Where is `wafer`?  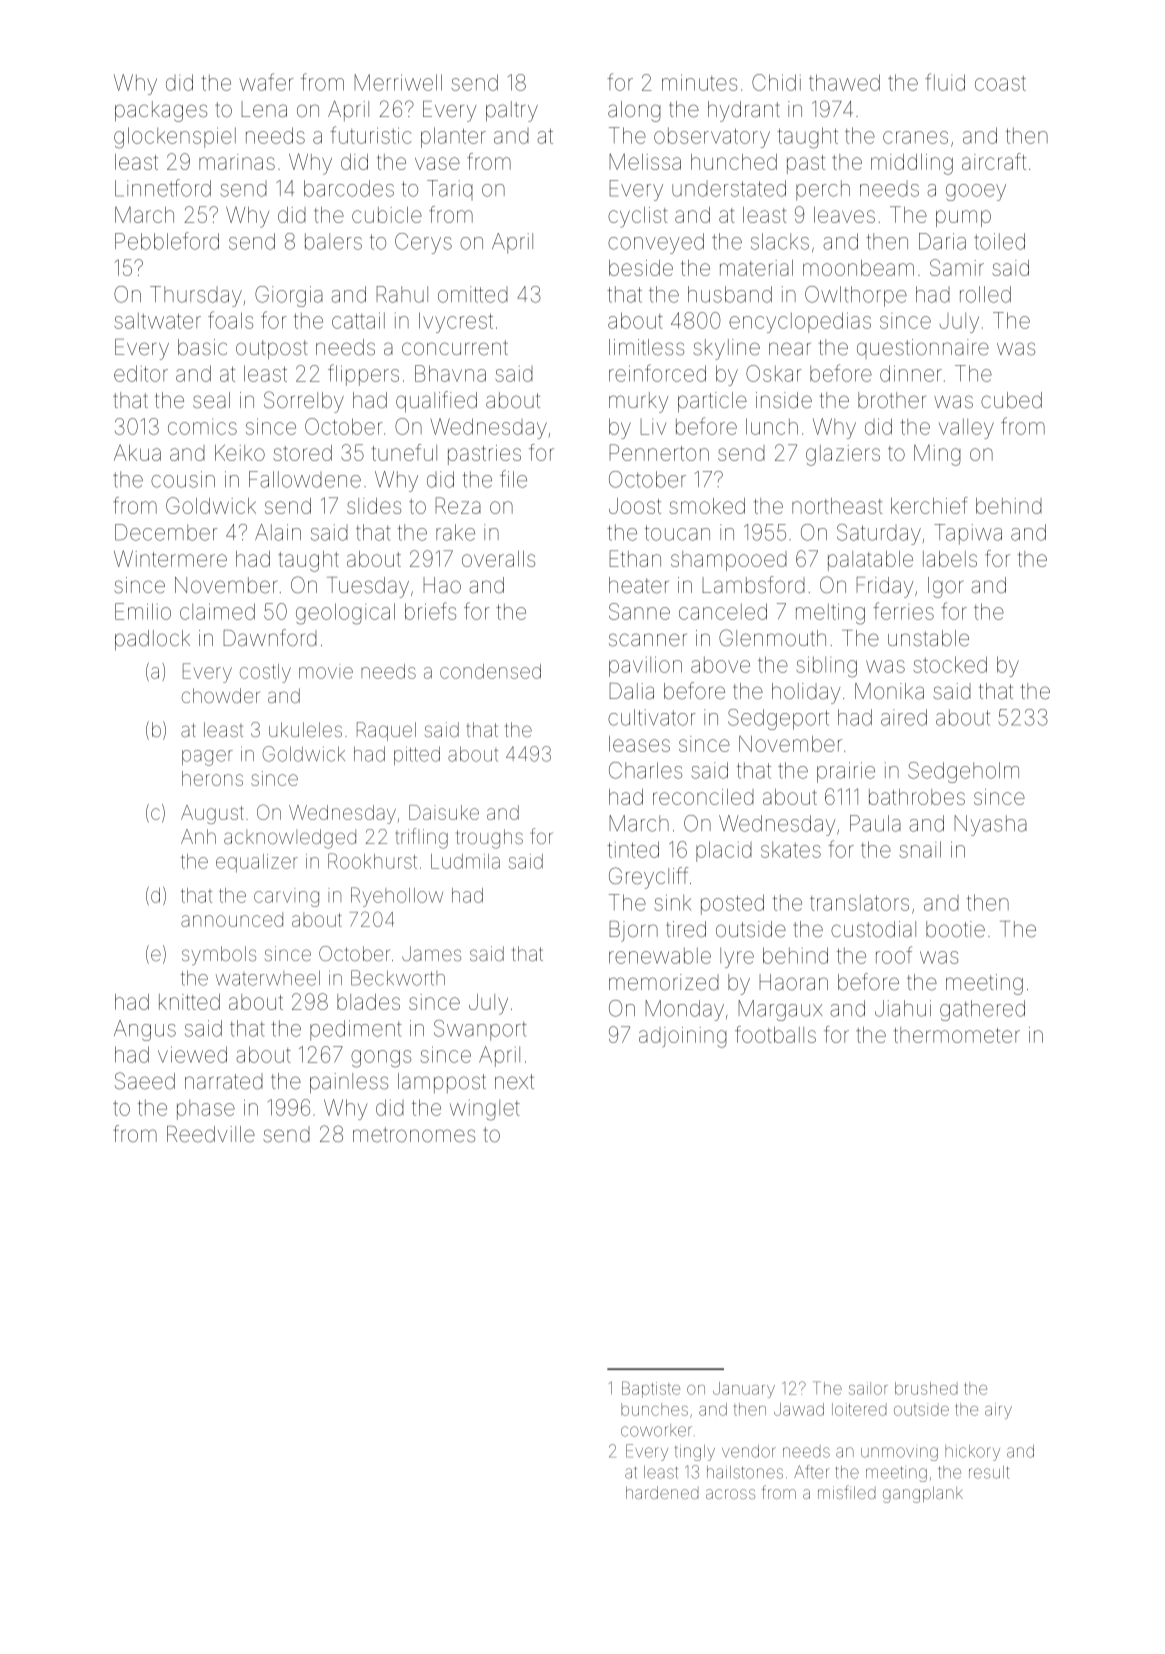 wafer is located at coordinates (266, 82).
